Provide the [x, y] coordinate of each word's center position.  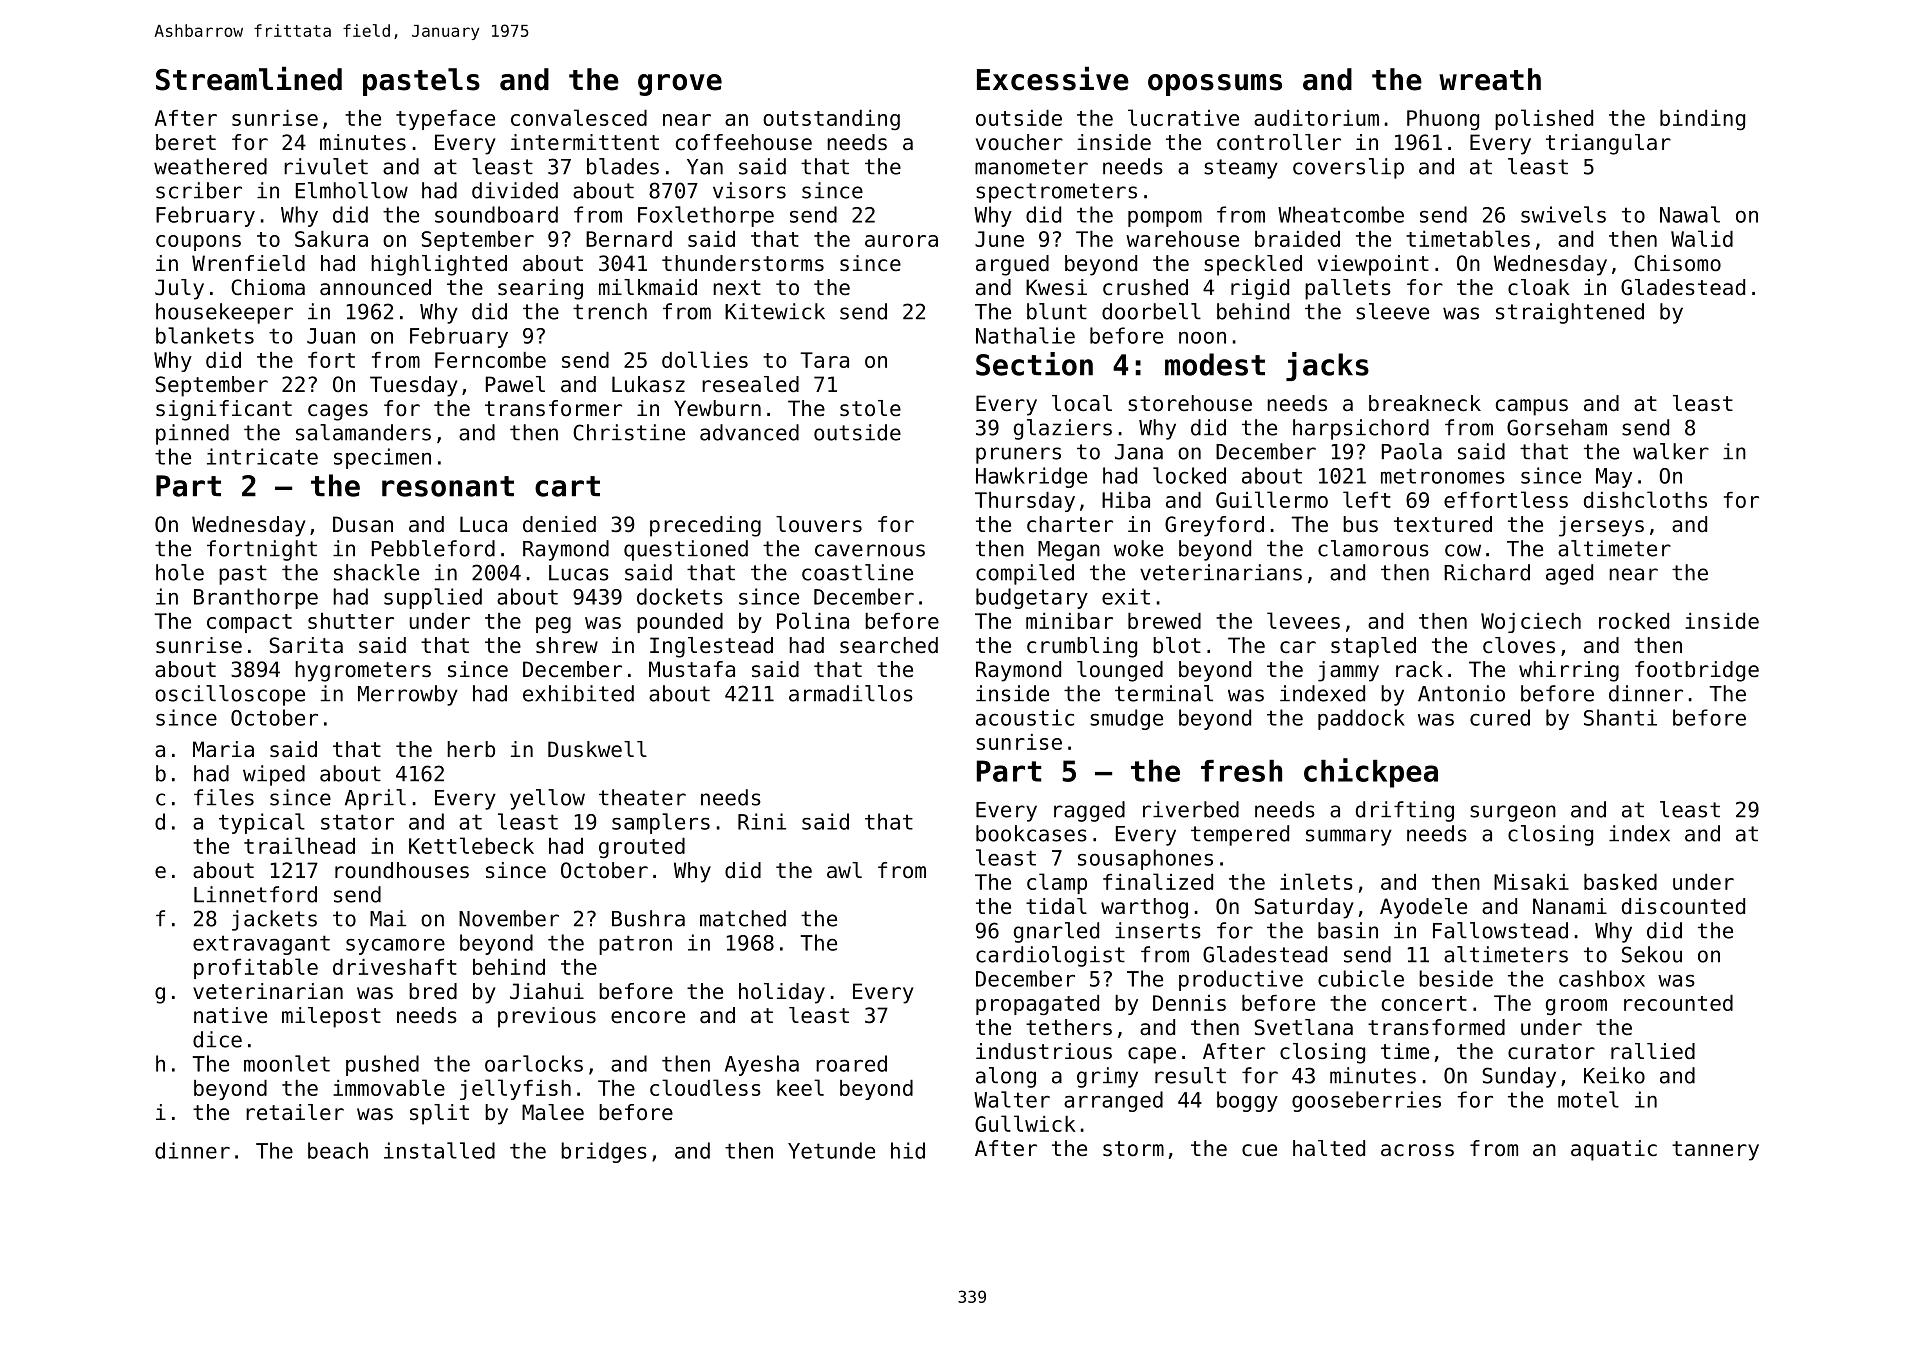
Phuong [1443, 120]
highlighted [439, 265]
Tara [824, 360]
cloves [1519, 645]
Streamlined [249, 78]
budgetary [1032, 598]
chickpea [1371, 773]
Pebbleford [433, 548]
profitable [256, 968]
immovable [389, 1087]
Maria [223, 749]
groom [1576, 1007]
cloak [1539, 287]
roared [851, 1063]
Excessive [1053, 78]
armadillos [851, 693]
